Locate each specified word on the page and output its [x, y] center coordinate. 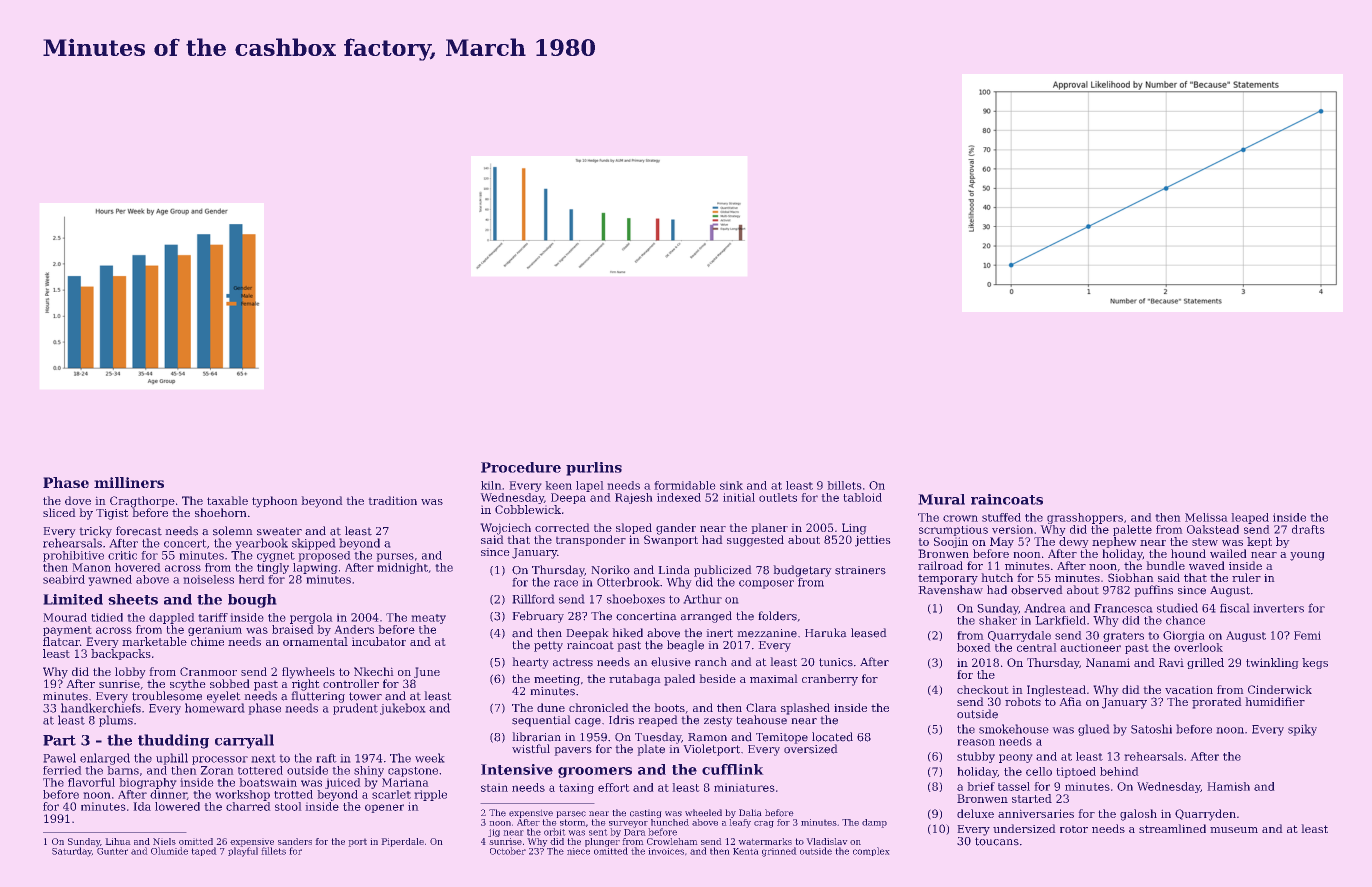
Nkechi [373, 671]
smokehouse [1013, 729]
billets [844, 485]
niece [578, 851]
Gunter [112, 851]
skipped [313, 544]
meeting [557, 680]
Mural [942, 499]
